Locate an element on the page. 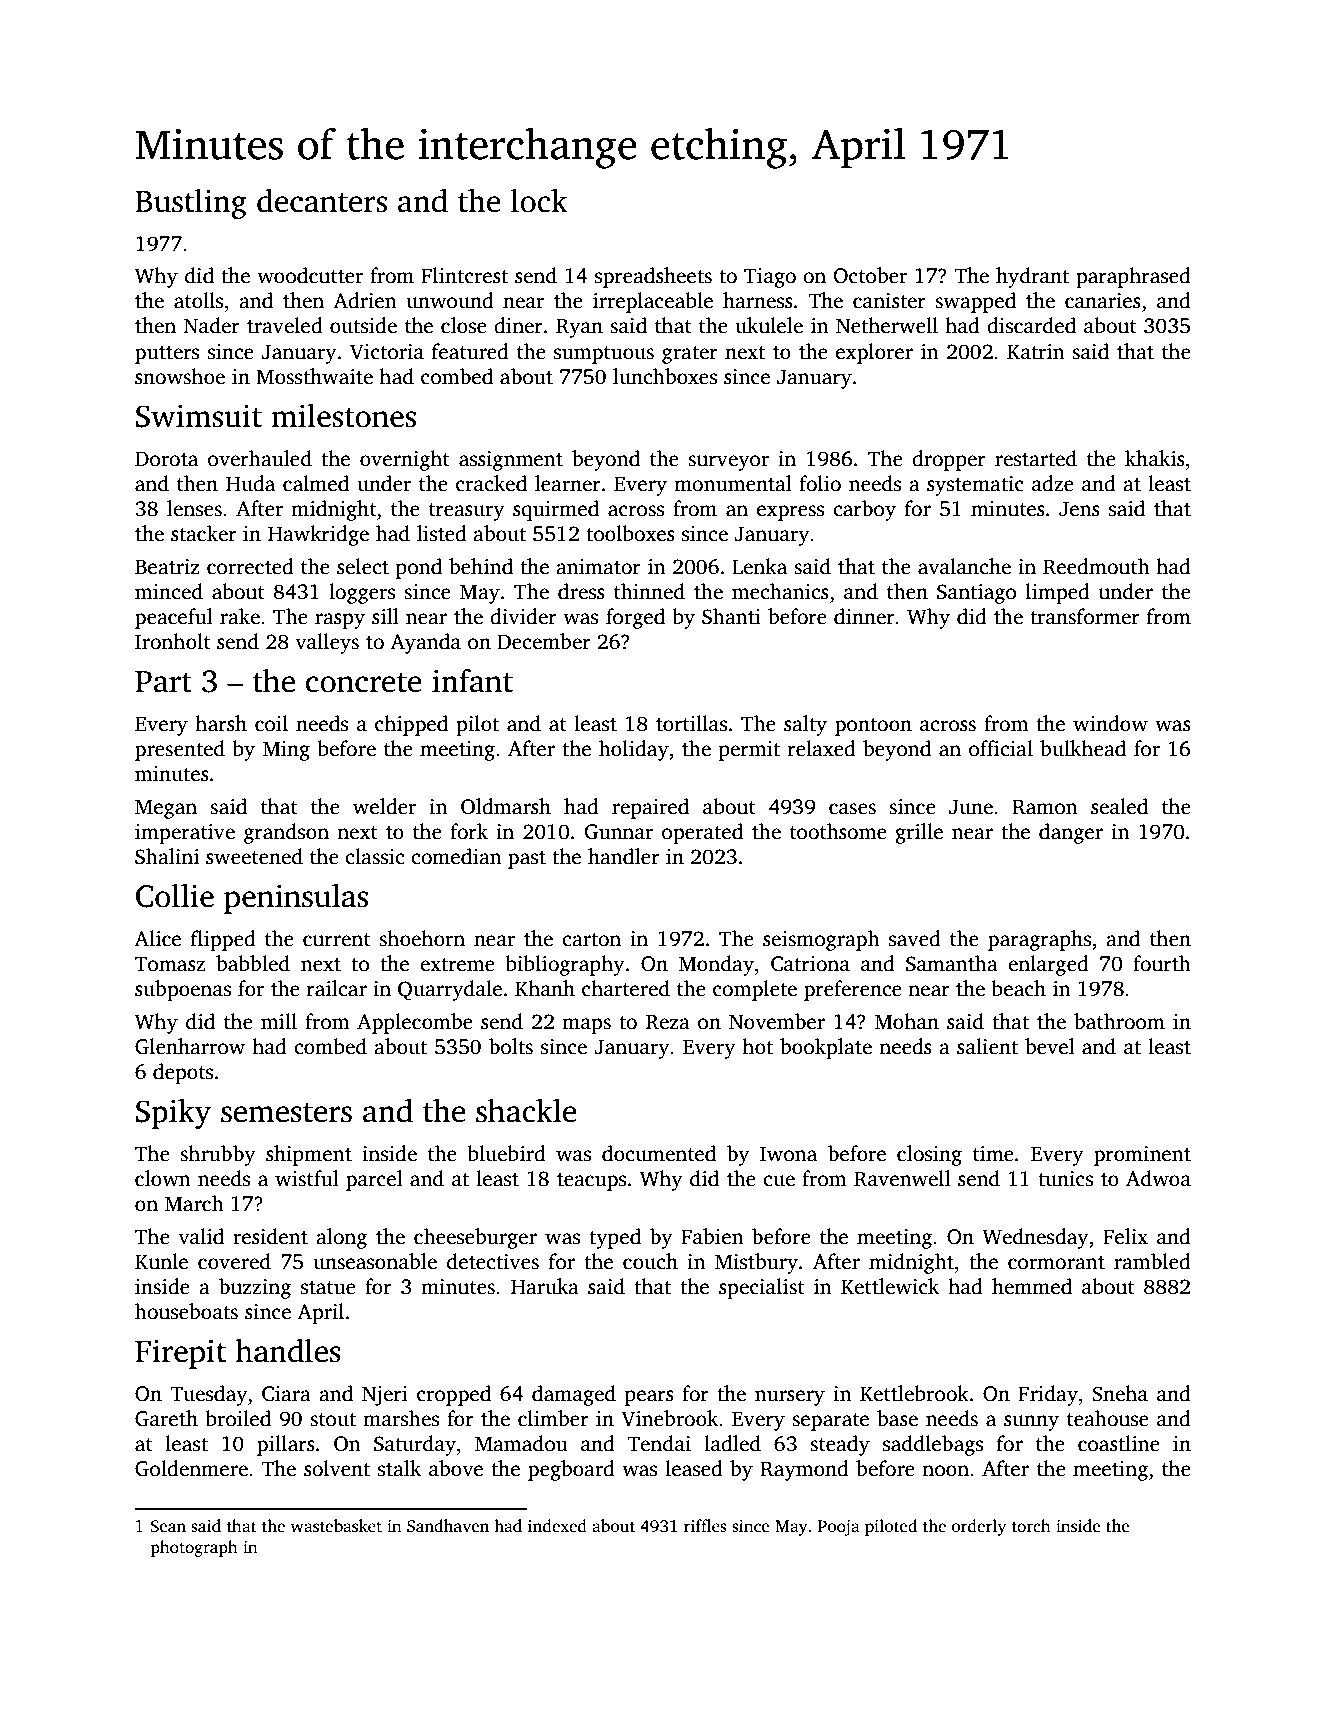 The image size is (1326, 1716). decanters is located at coordinates (322, 201).
